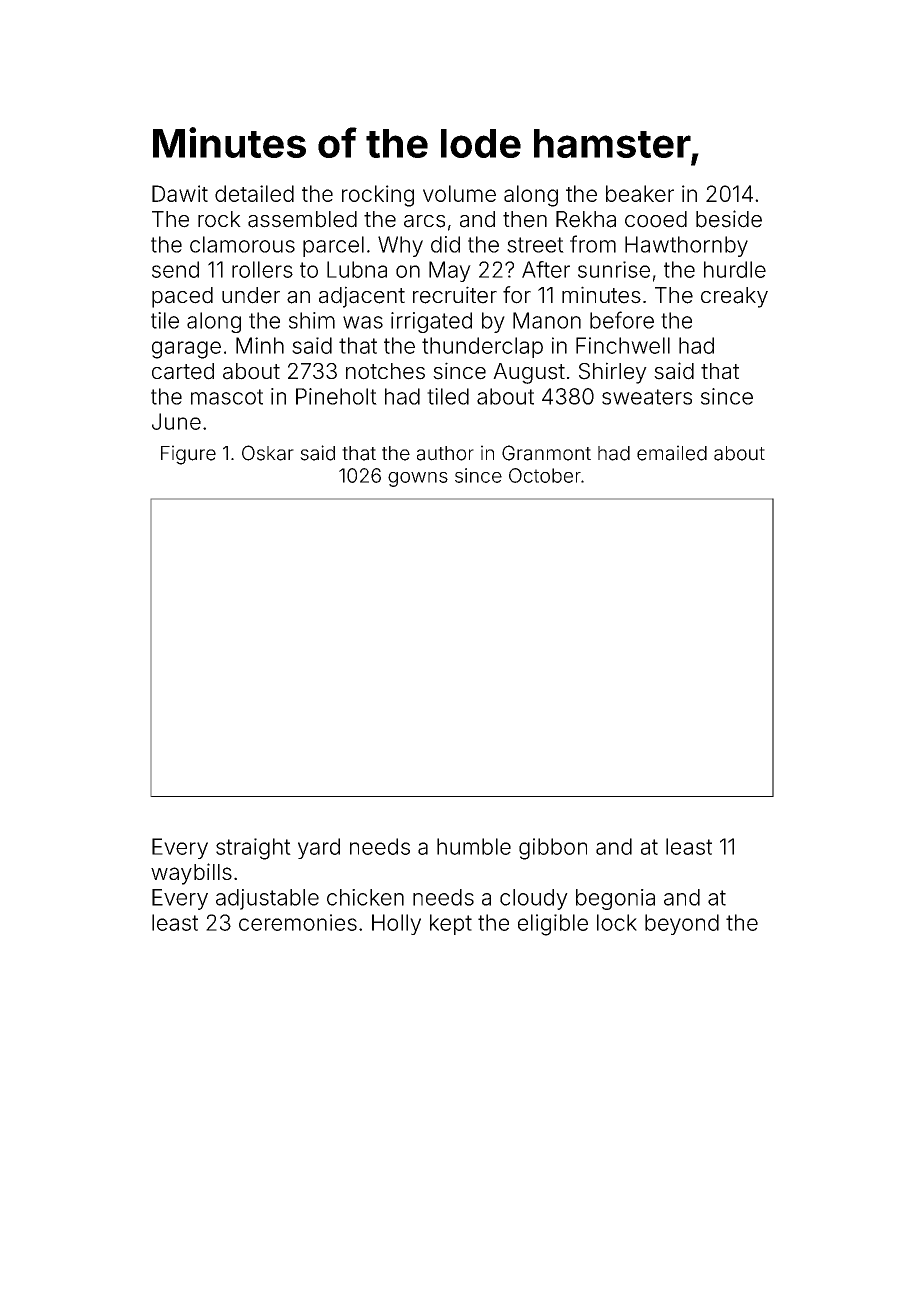 The height and width of the page is (1311, 924). Describe the element at coordinates (553, 849) in the page. I see `gibbon` at that location.
